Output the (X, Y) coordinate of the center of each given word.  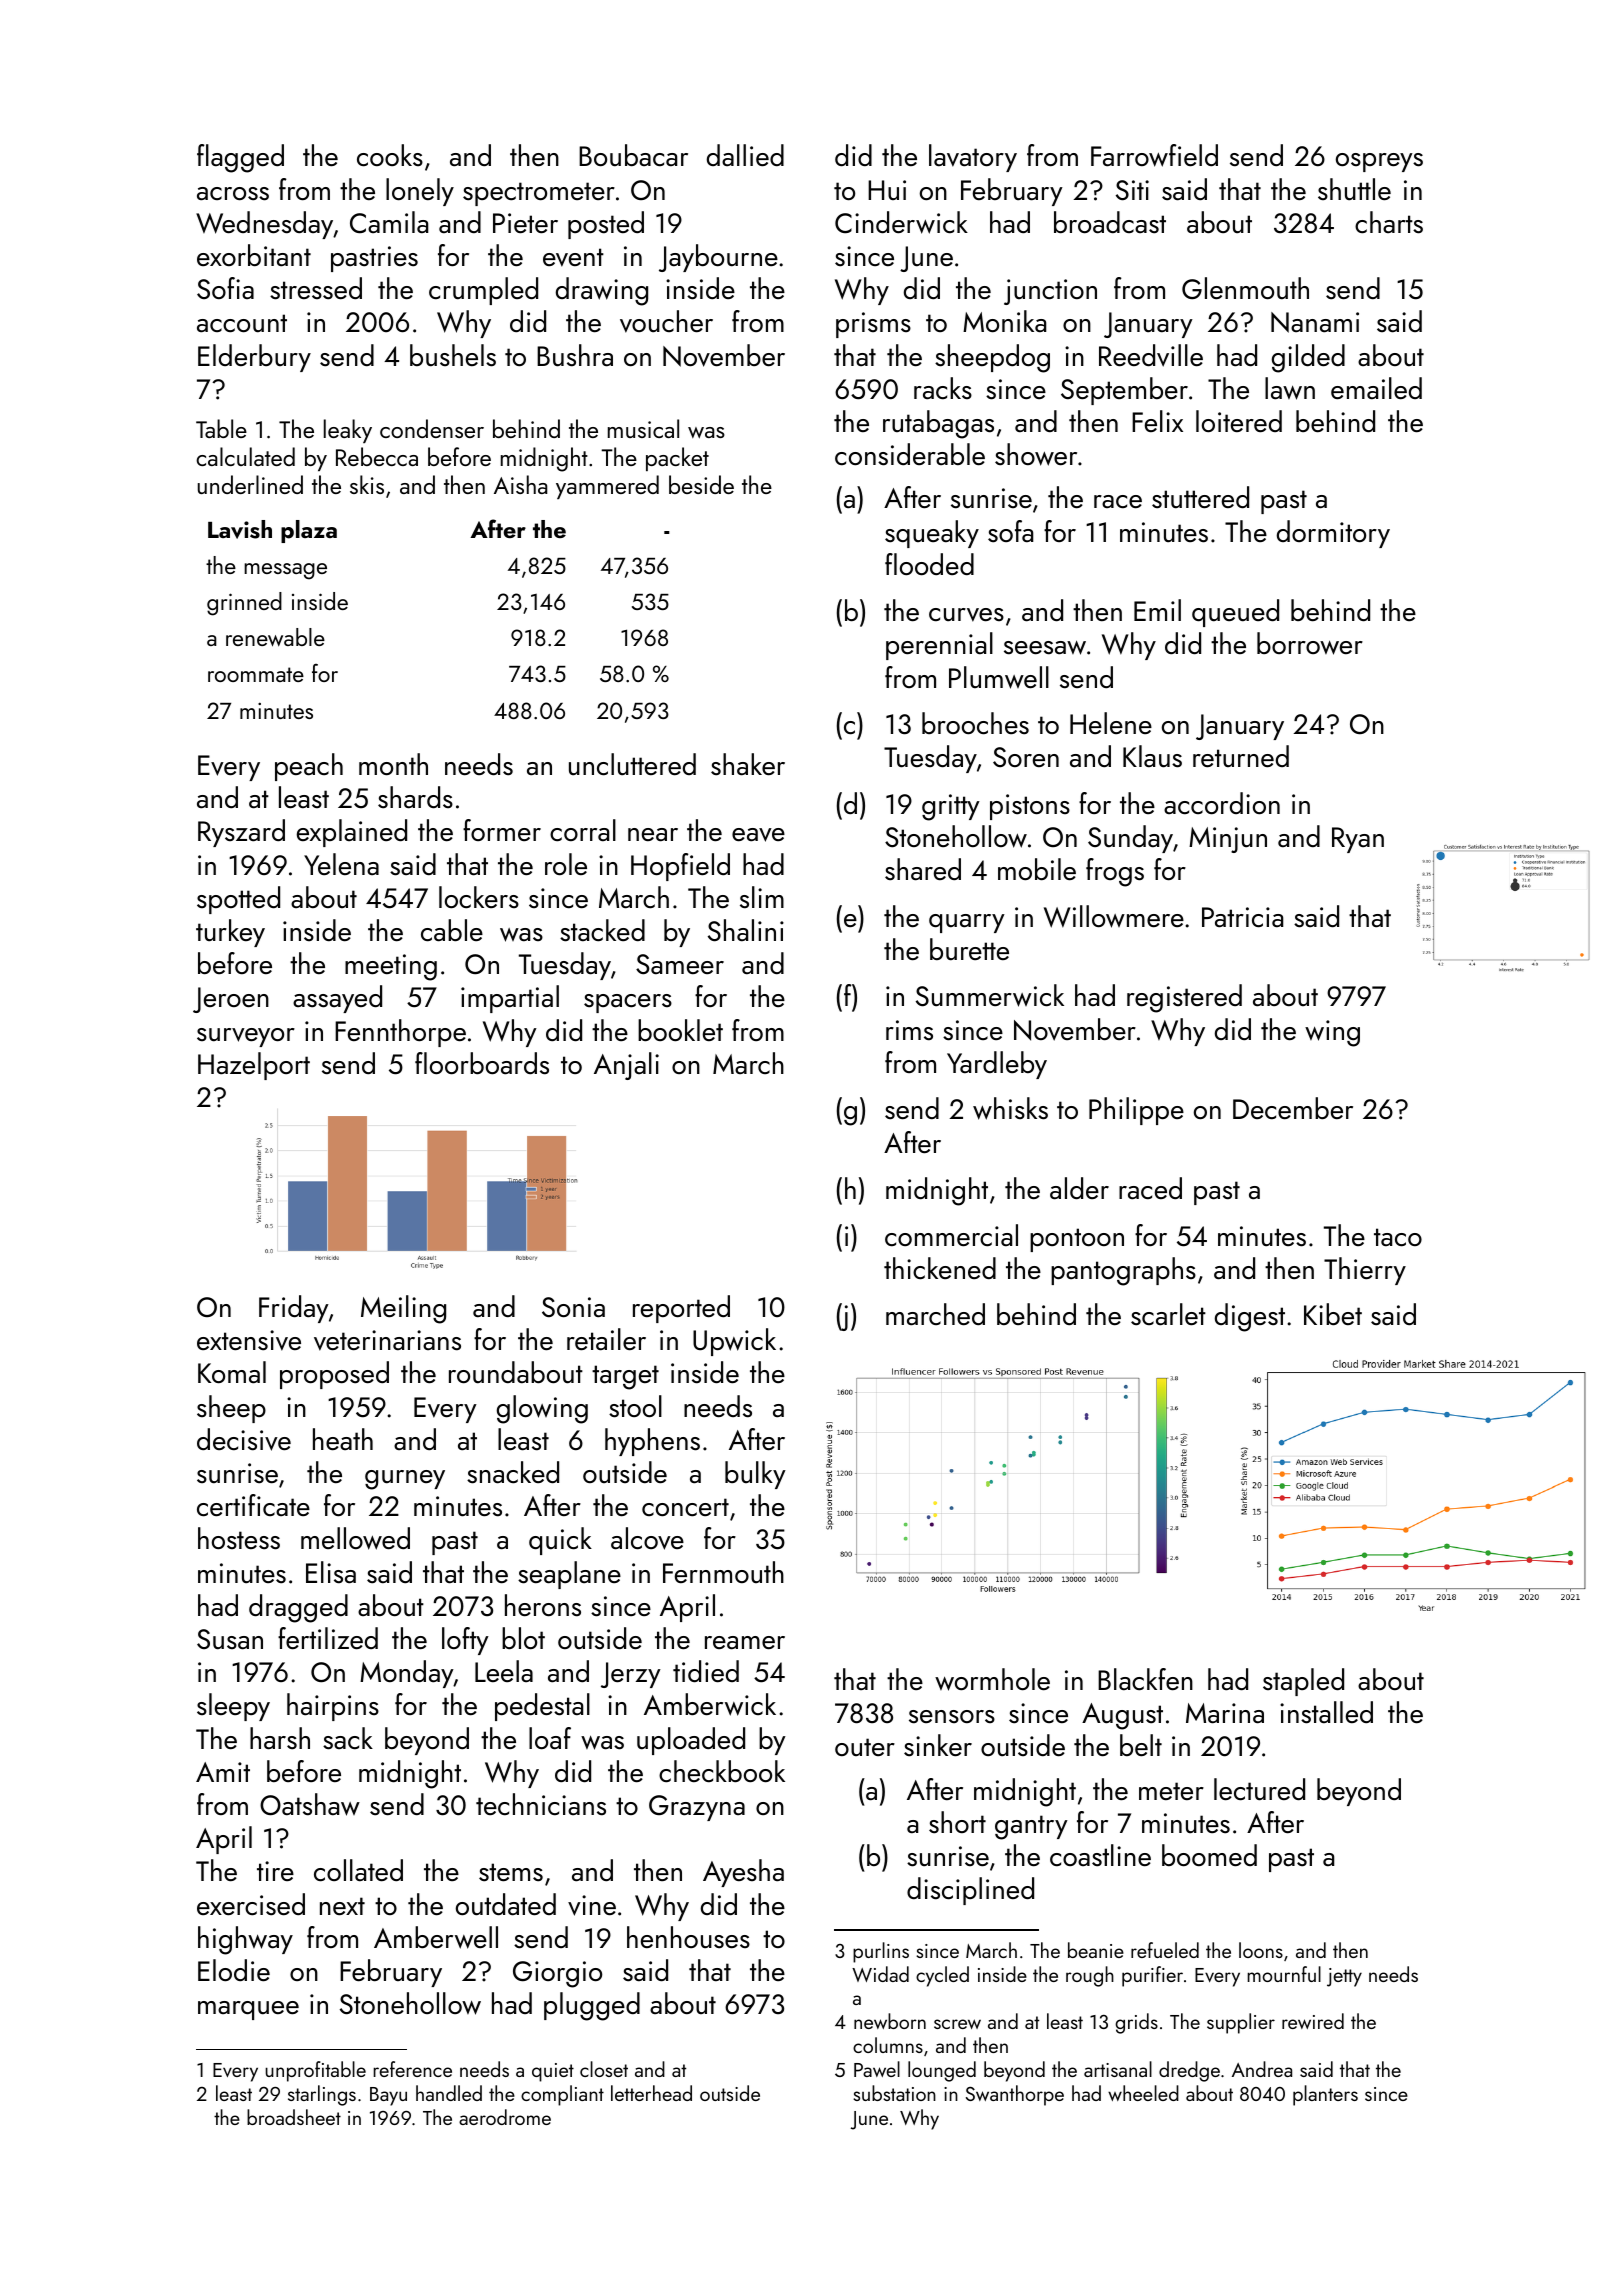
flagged (240, 158)
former (502, 830)
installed (1326, 1712)
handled (449, 2093)
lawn (1290, 388)
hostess (239, 1538)
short (957, 1822)
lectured (1259, 1789)
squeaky (932, 534)
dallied (745, 155)
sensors (952, 1717)
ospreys (1379, 162)
